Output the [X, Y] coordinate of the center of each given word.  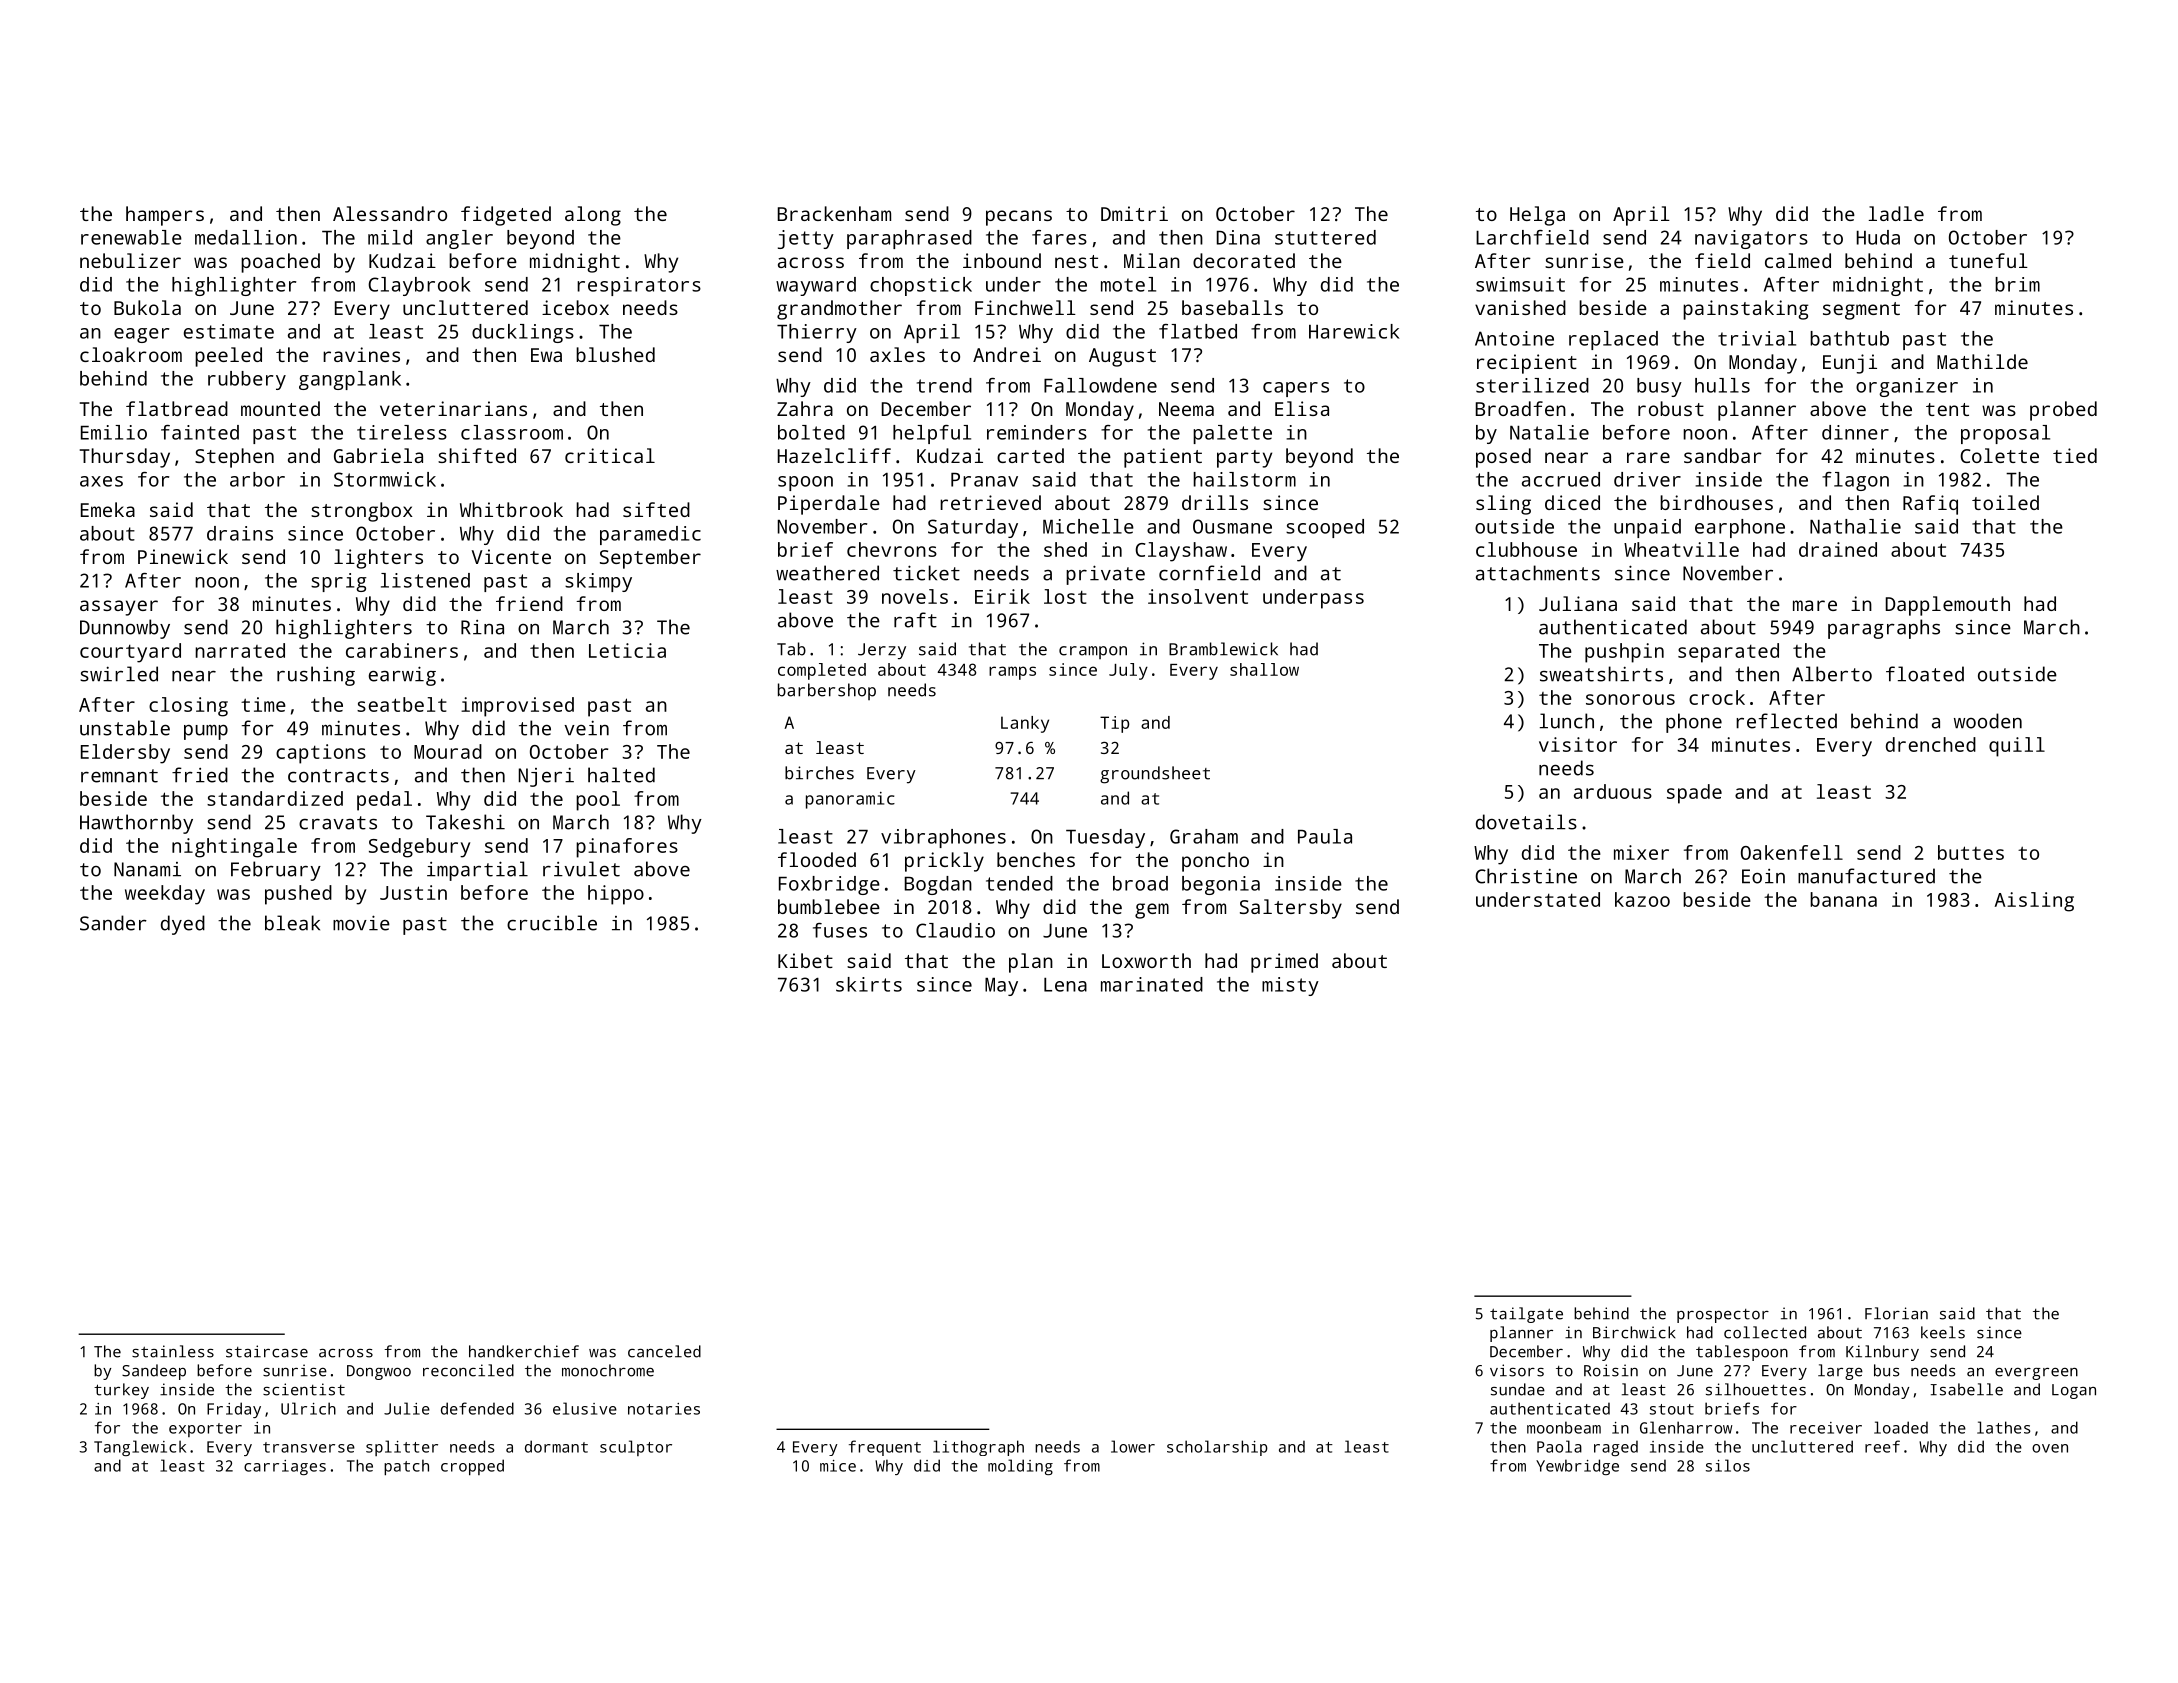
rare [1648, 457]
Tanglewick [140, 1448]
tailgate [1526, 1315]
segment [1861, 311]
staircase [267, 1351]
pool [598, 801]
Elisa [1302, 408]
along [593, 216]
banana [1843, 899]
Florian [1896, 1313]
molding [1020, 1467]
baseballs [1232, 307]
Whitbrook [511, 509]
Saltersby [1291, 909]
